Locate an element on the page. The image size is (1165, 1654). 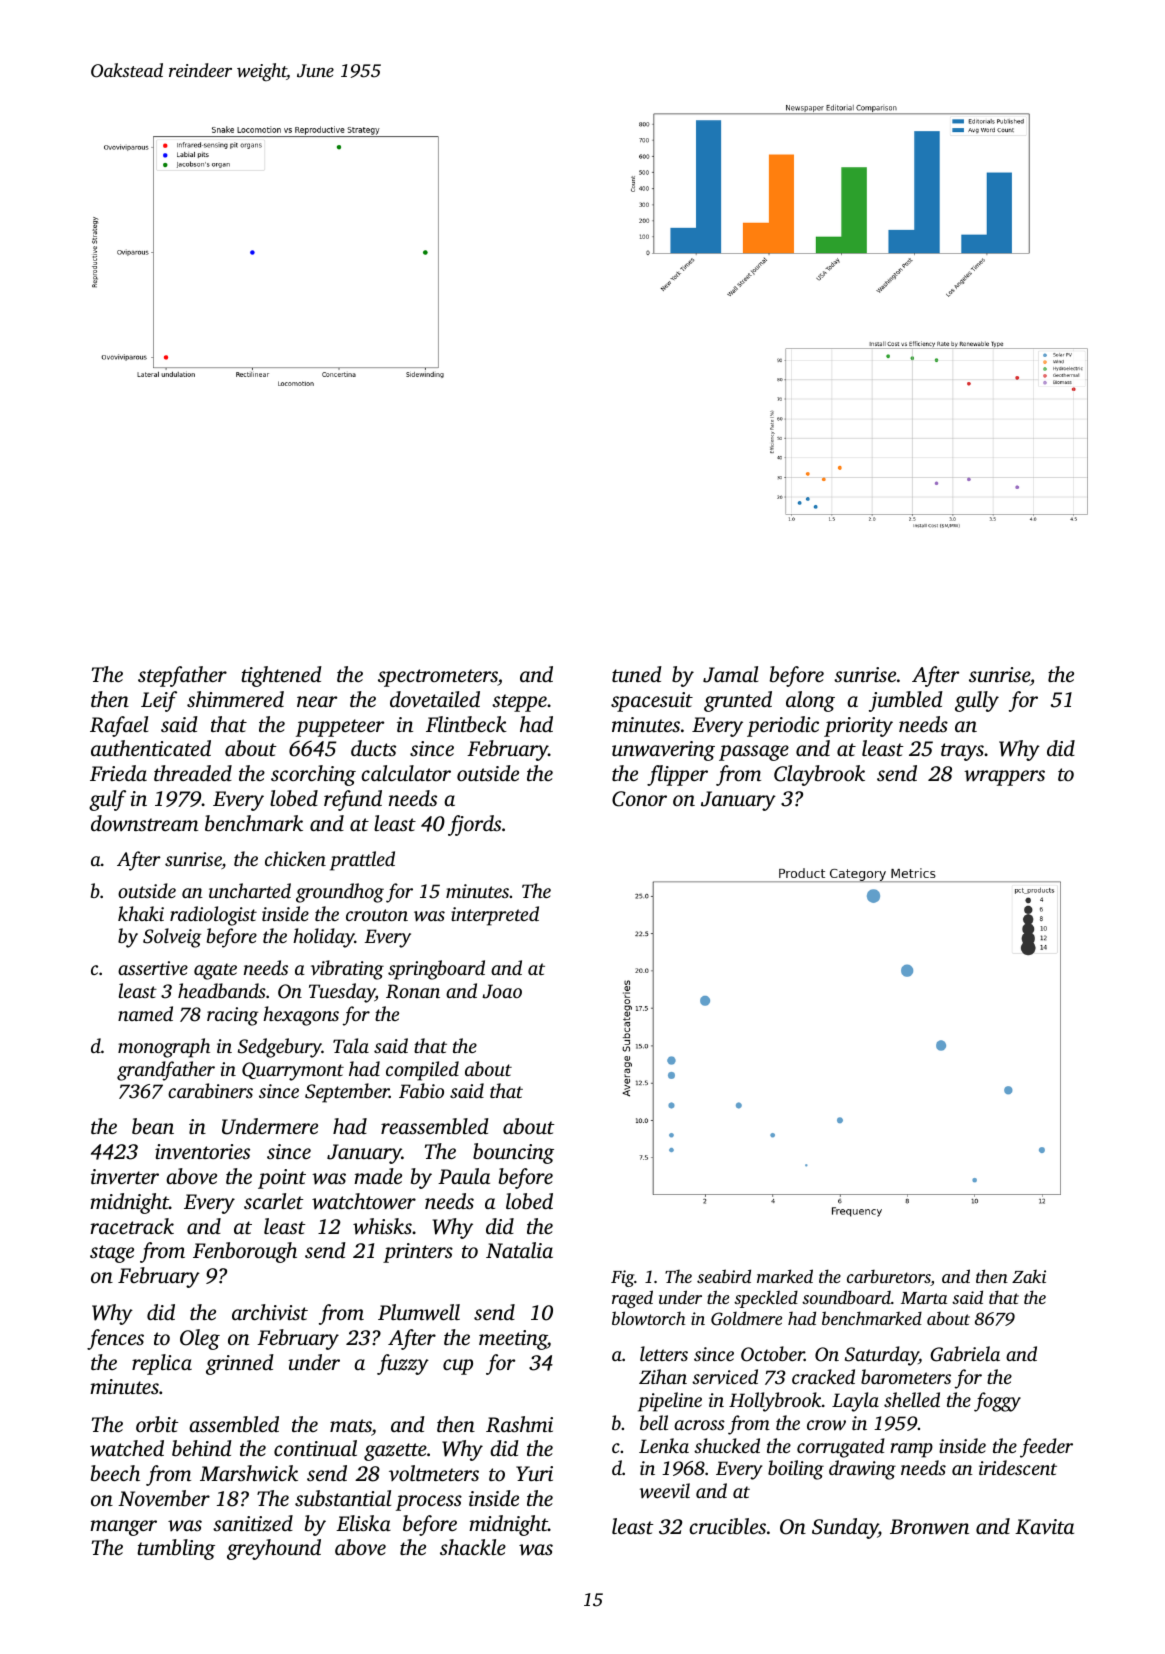
stepfather is located at coordinates (182, 676).
